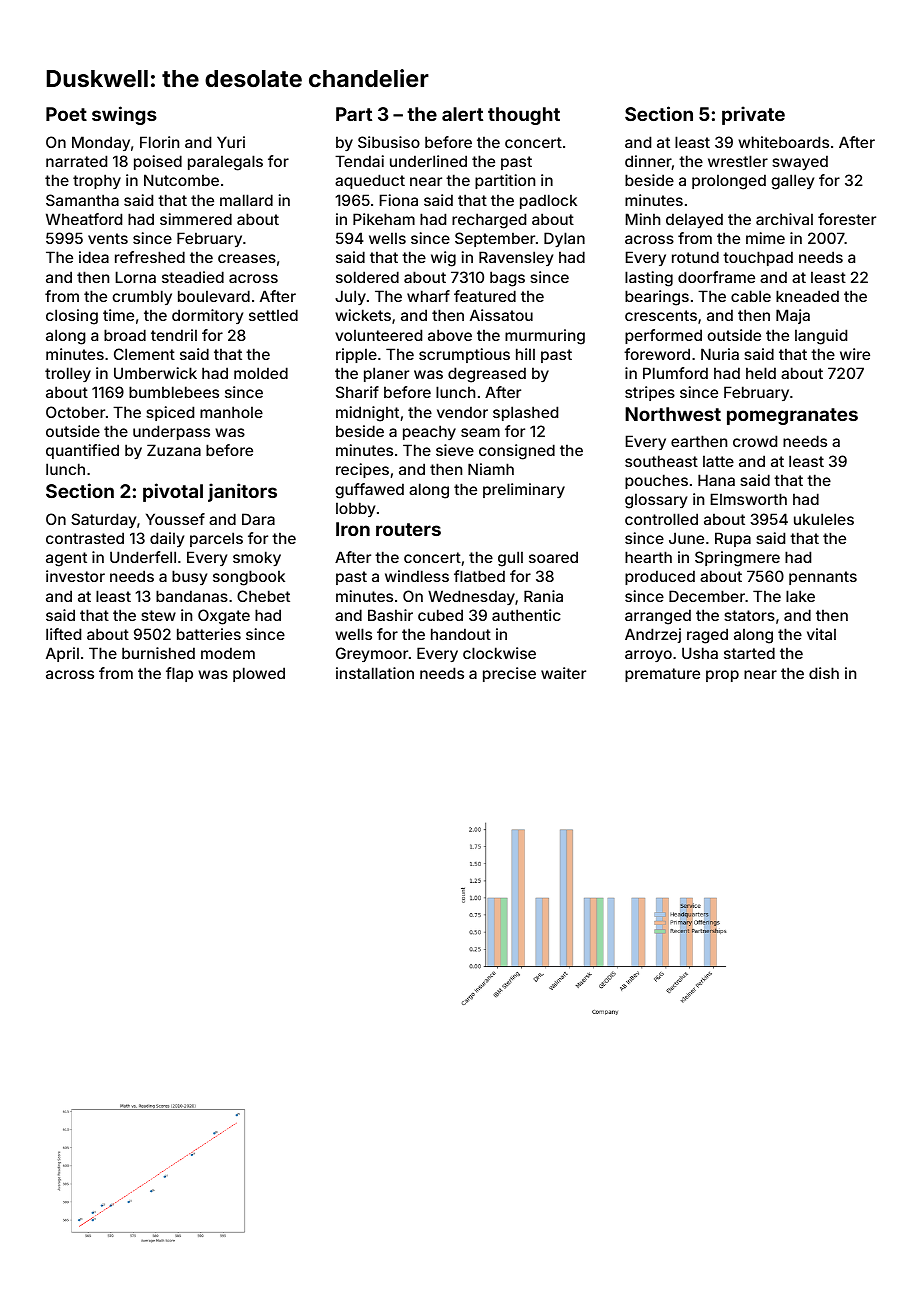 This image has width=924, height=1308. Describe the element at coordinates (461, 634) in the image. I see `handout` at that location.
